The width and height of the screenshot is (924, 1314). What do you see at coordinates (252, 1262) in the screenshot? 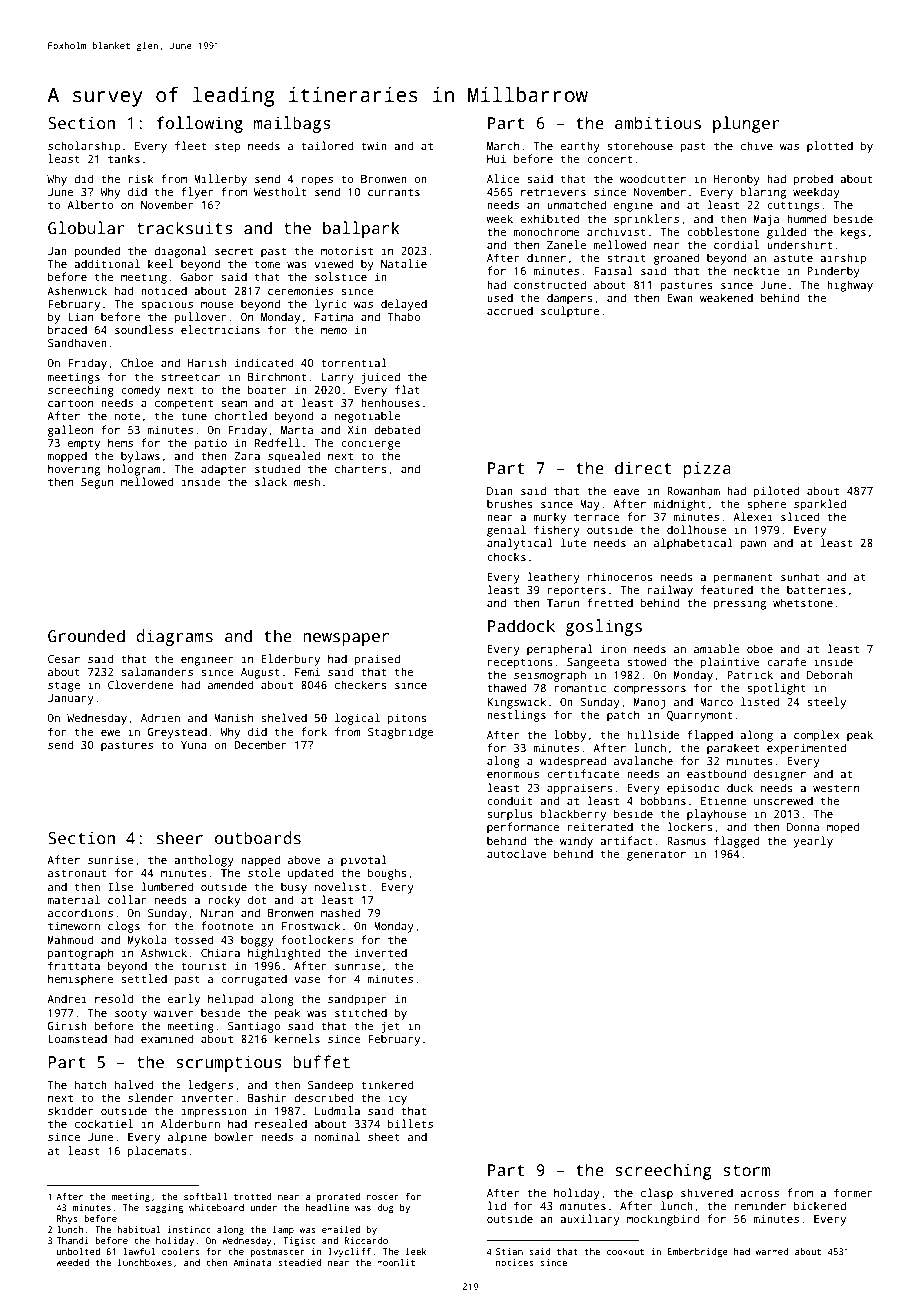
I see `Aminata` at bounding box center [252, 1262].
